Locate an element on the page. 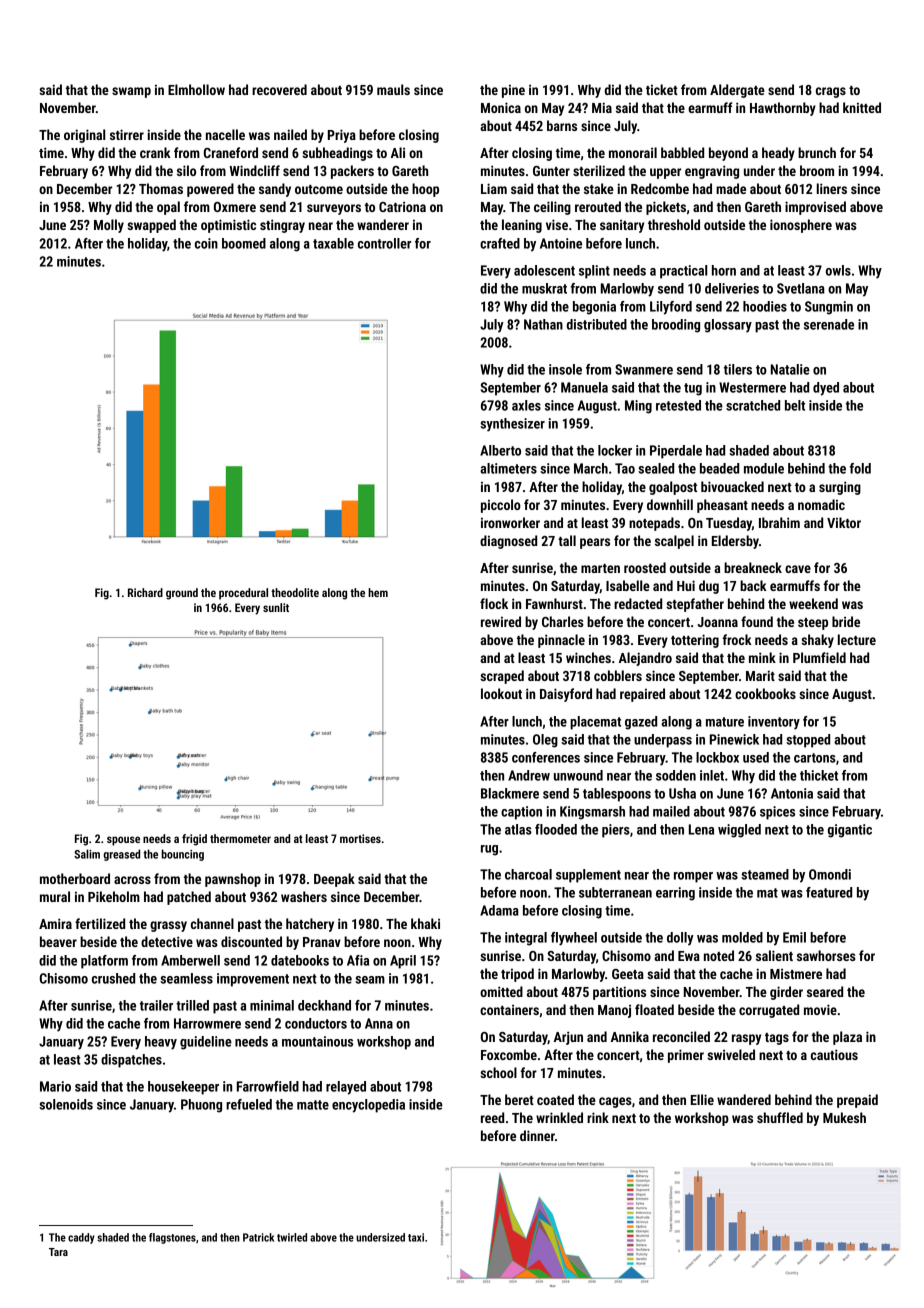  Plumfield is located at coordinates (819, 657).
